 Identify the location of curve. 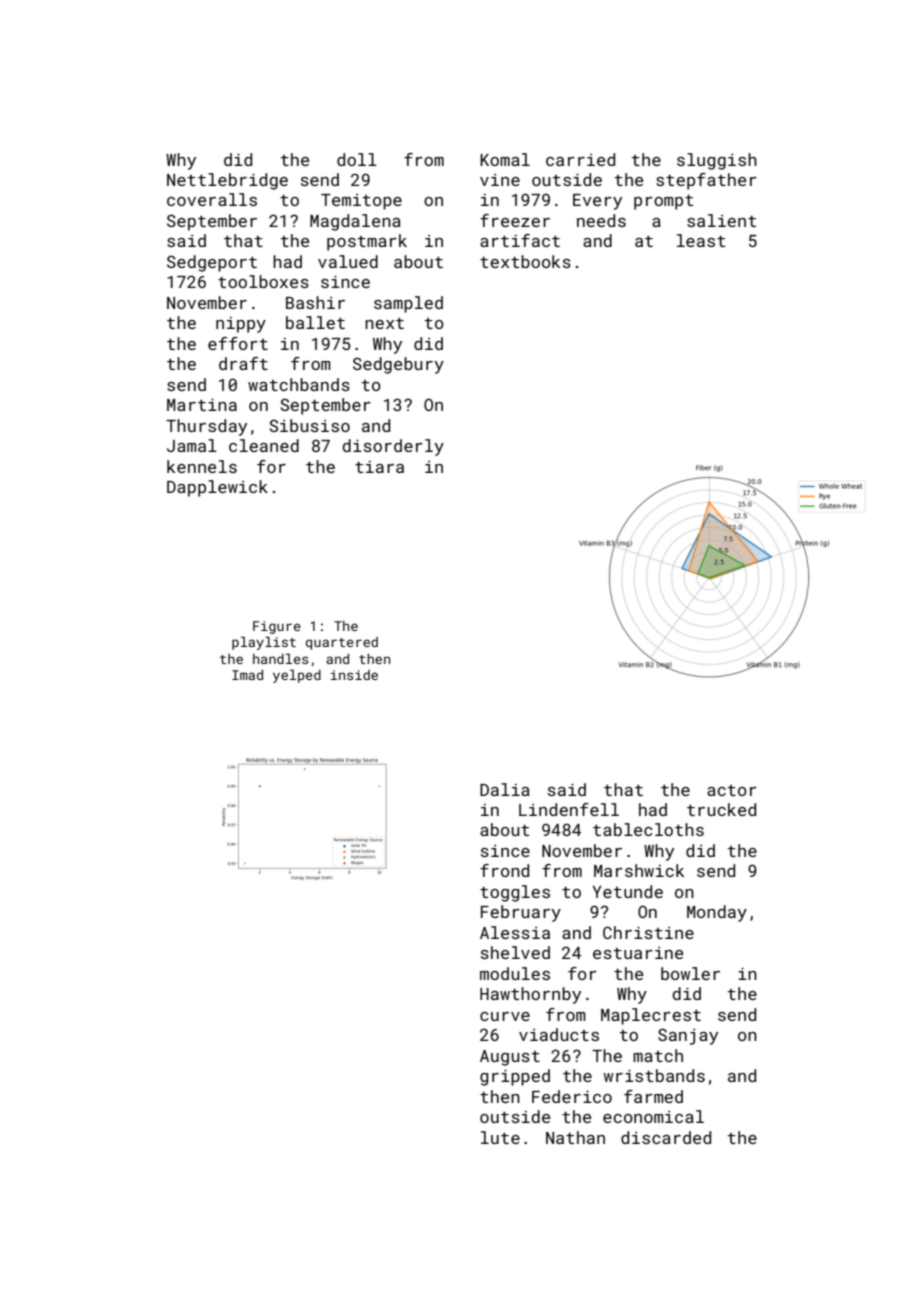
(505, 1016).
